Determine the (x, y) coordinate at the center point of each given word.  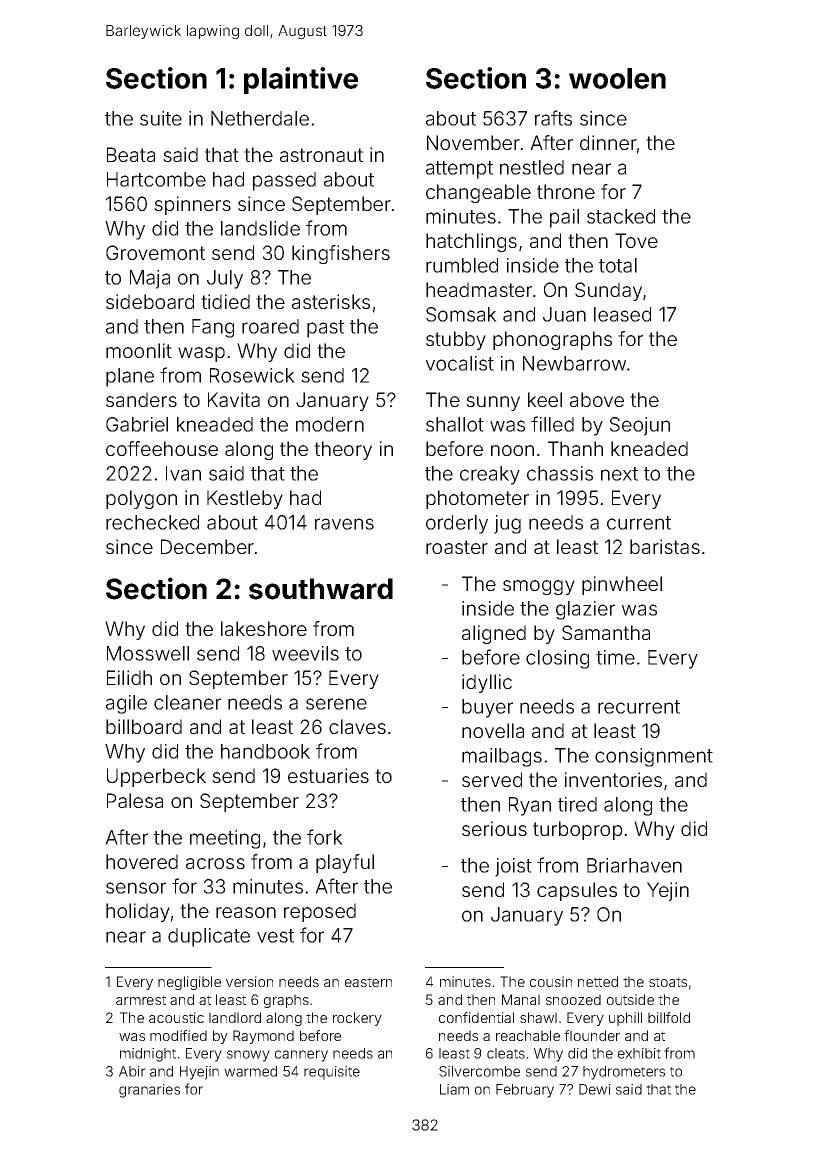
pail (564, 218)
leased (622, 314)
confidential (476, 1017)
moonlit (139, 350)
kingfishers (341, 254)
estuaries (328, 775)
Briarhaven (634, 865)
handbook (265, 751)
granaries (149, 1091)
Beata (131, 154)
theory (343, 450)
